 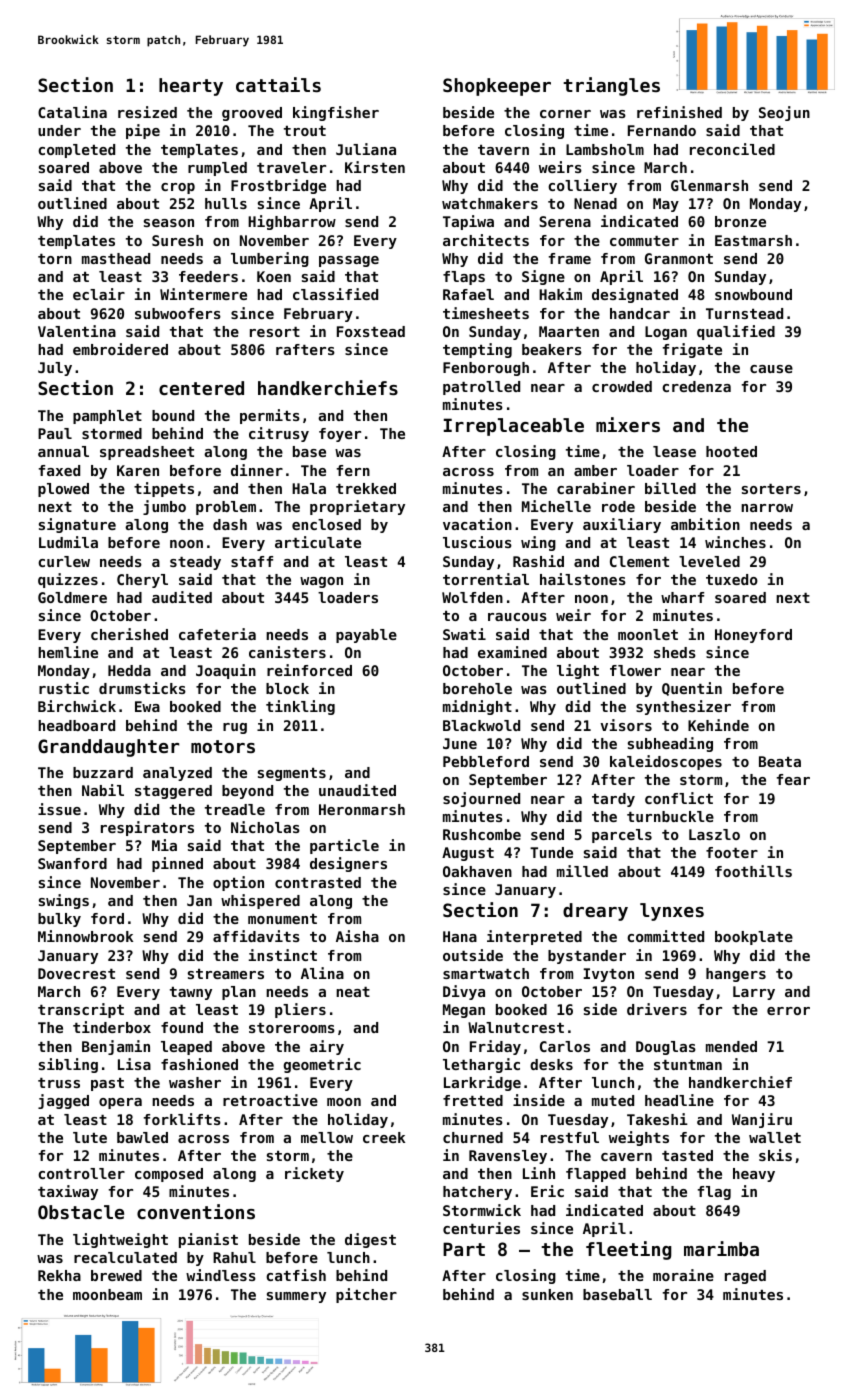 I want to click on dinner, so click(x=257, y=470).
